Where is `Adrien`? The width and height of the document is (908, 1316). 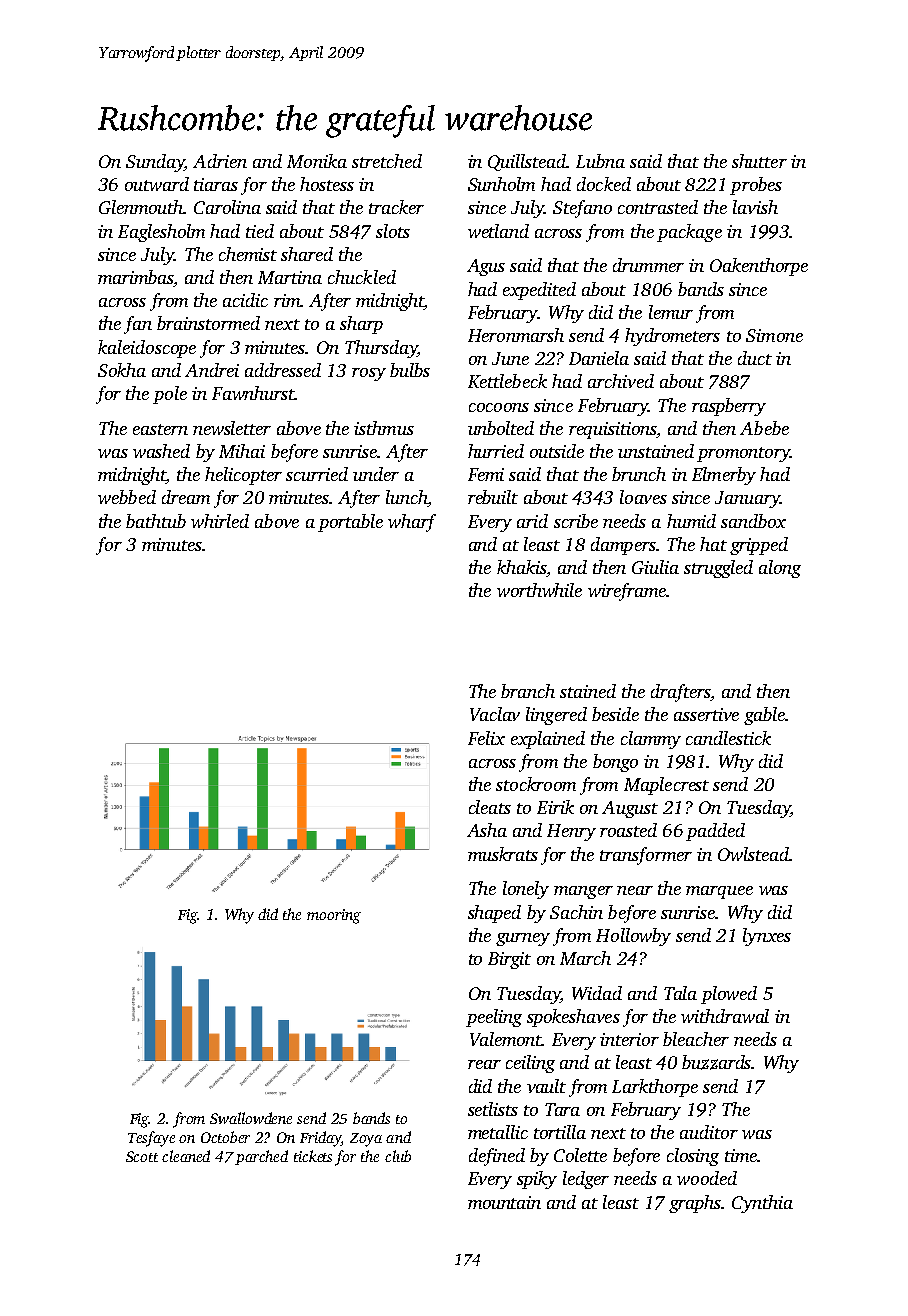
Adrien is located at coordinates (220, 161).
